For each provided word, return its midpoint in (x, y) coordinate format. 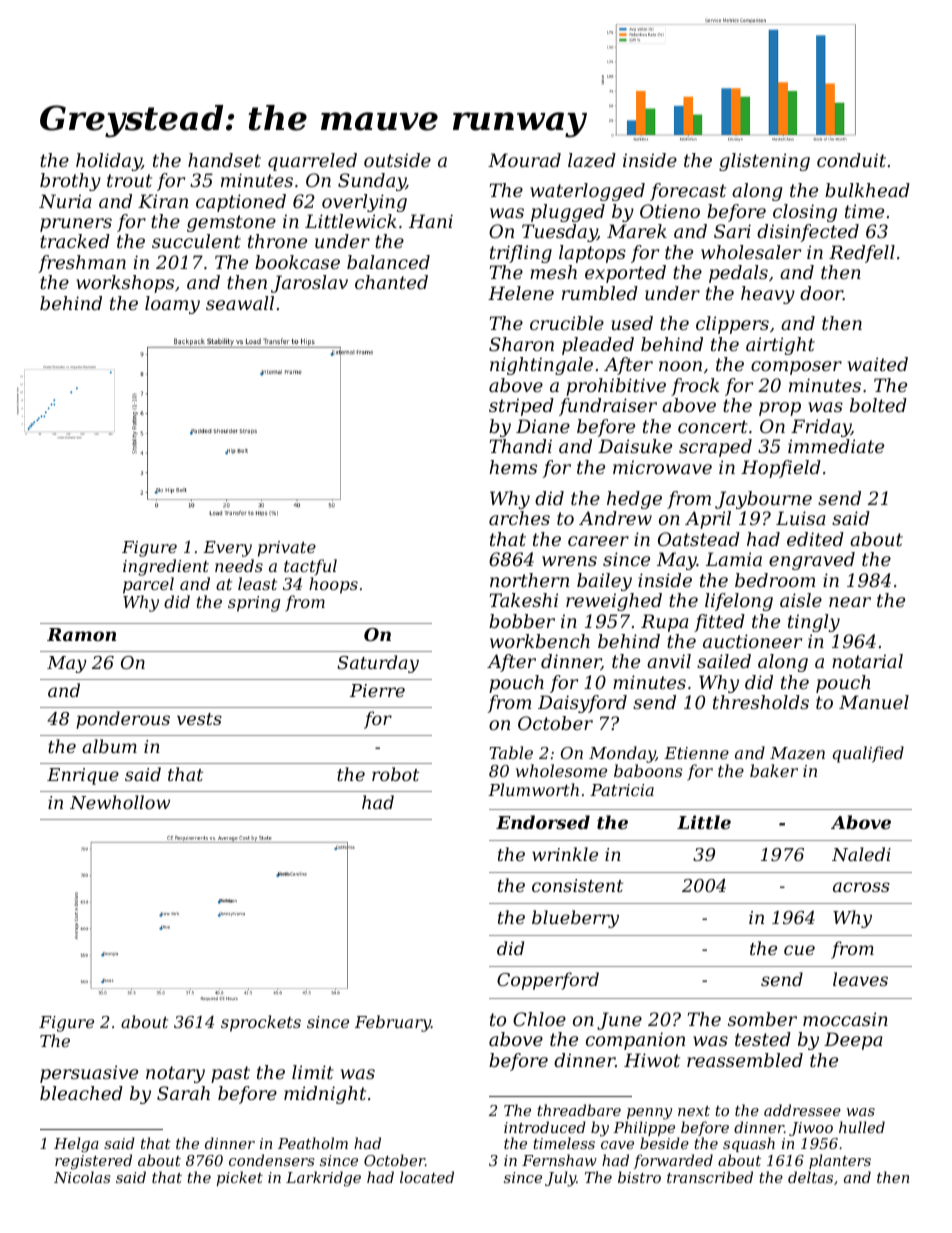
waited (878, 364)
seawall (240, 303)
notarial (867, 661)
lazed (592, 160)
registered (93, 1162)
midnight (325, 1095)
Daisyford (582, 704)
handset (224, 160)
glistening (764, 162)
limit (313, 1072)
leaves (860, 979)
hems (513, 467)
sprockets (261, 1023)
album (109, 746)
